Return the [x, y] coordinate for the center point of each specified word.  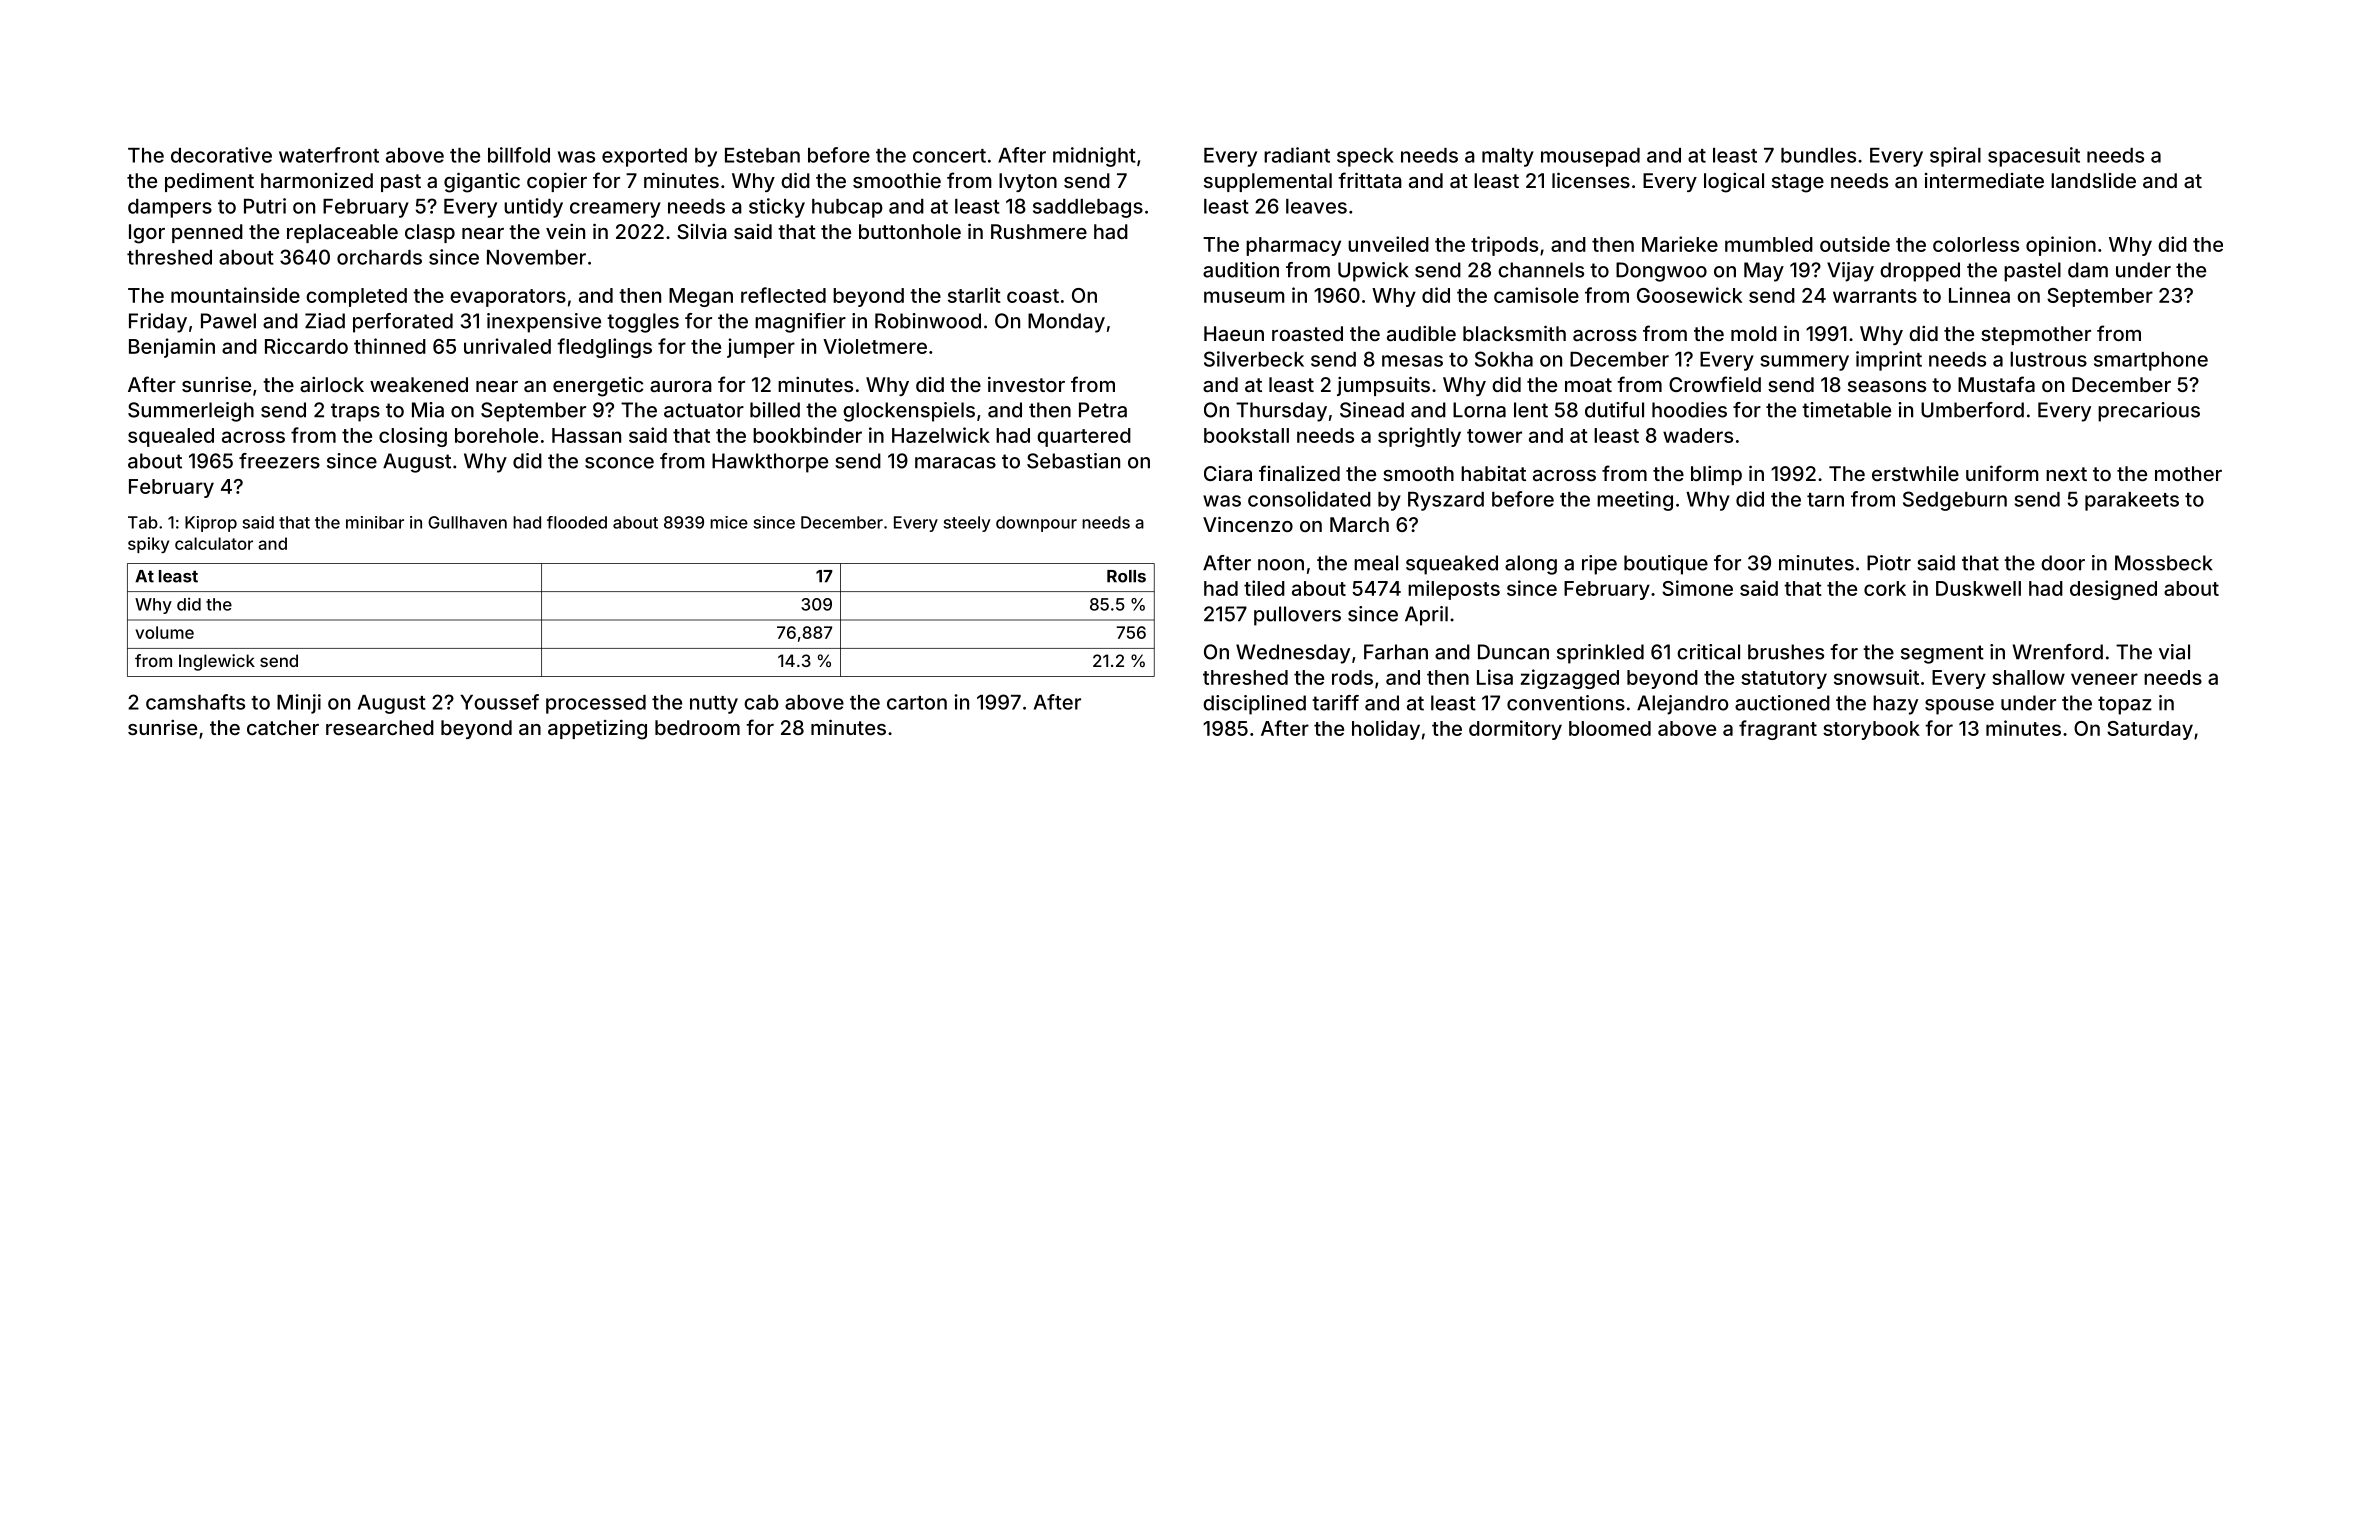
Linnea [1979, 295]
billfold [519, 155]
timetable [1846, 410]
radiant [1297, 155]
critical [1708, 652]
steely [967, 524]
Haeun [1234, 333]
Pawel [228, 321]
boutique [1666, 565]
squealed [171, 437]
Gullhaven [467, 522]
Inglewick [217, 662]
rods [1352, 677]
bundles [1818, 155]
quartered [1084, 437]
